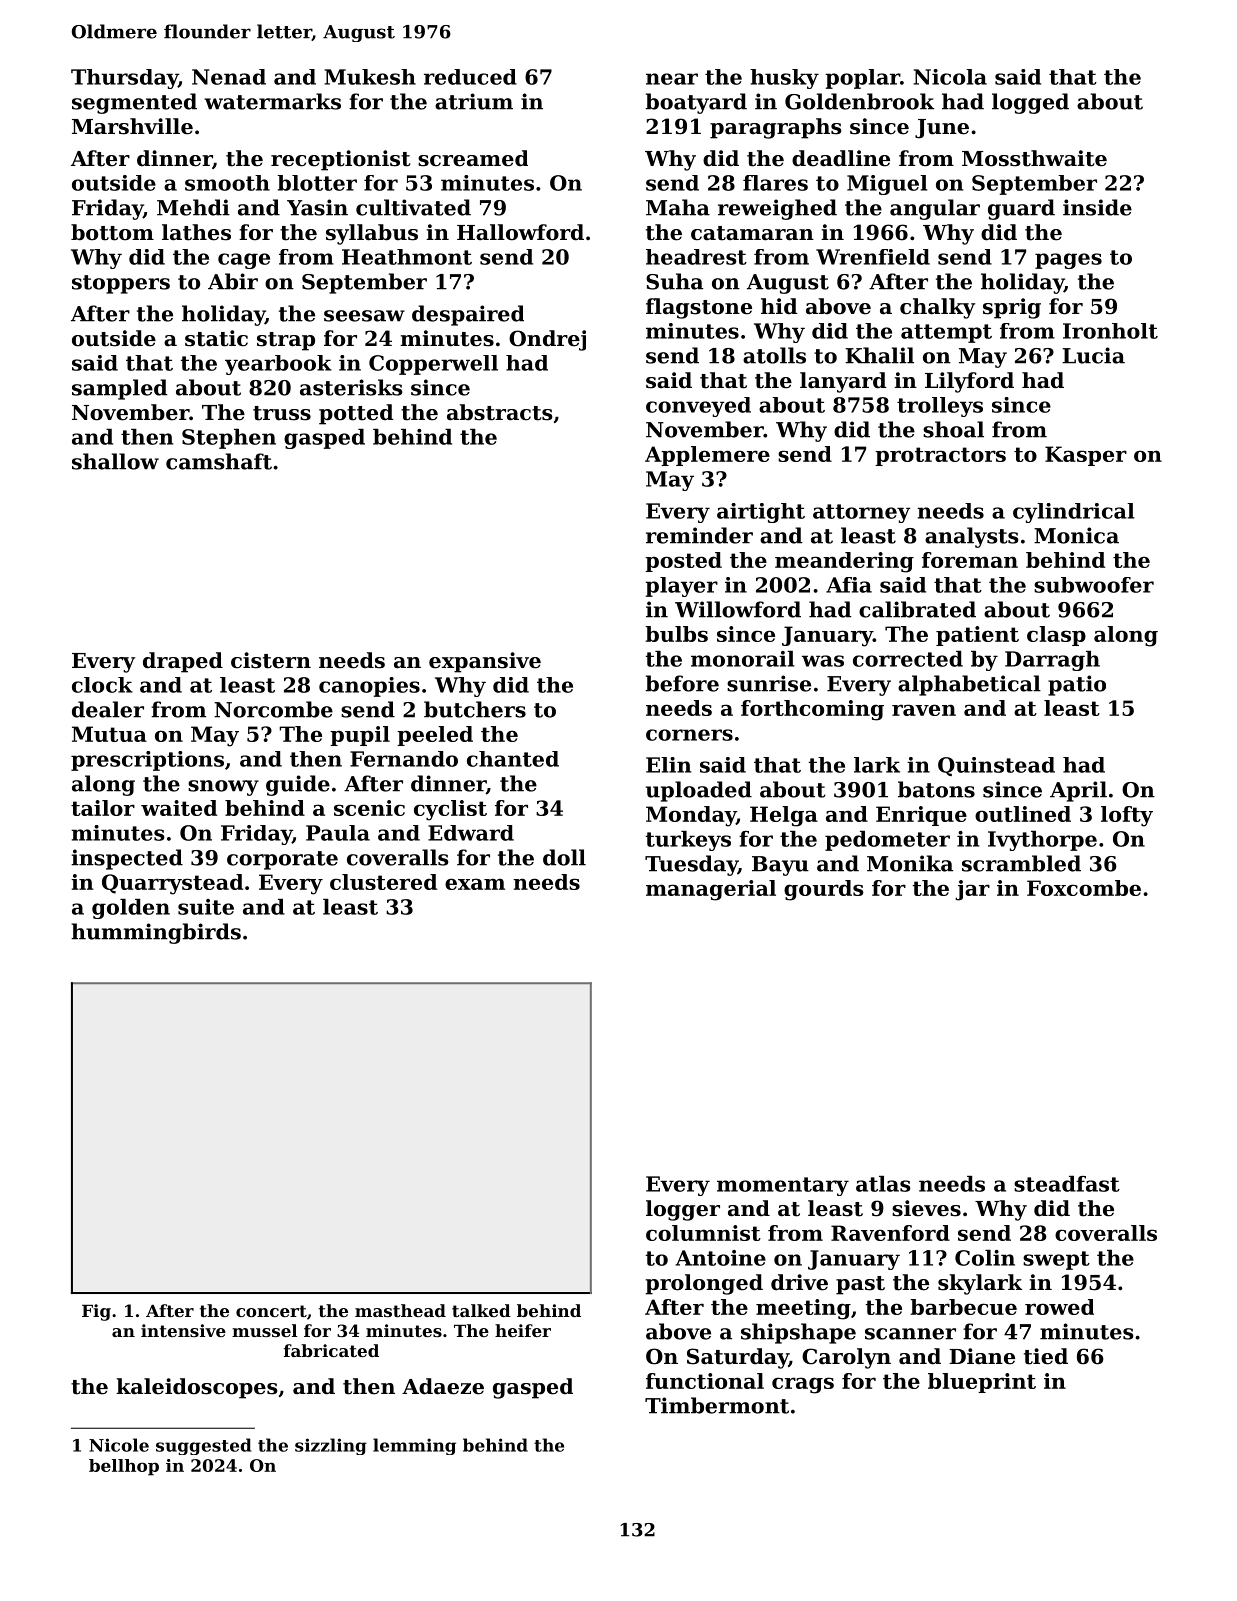 This document has height=1601, width=1237. What do you see at coordinates (156, 933) in the document?
I see `hummingbirds` at bounding box center [156, 933].
